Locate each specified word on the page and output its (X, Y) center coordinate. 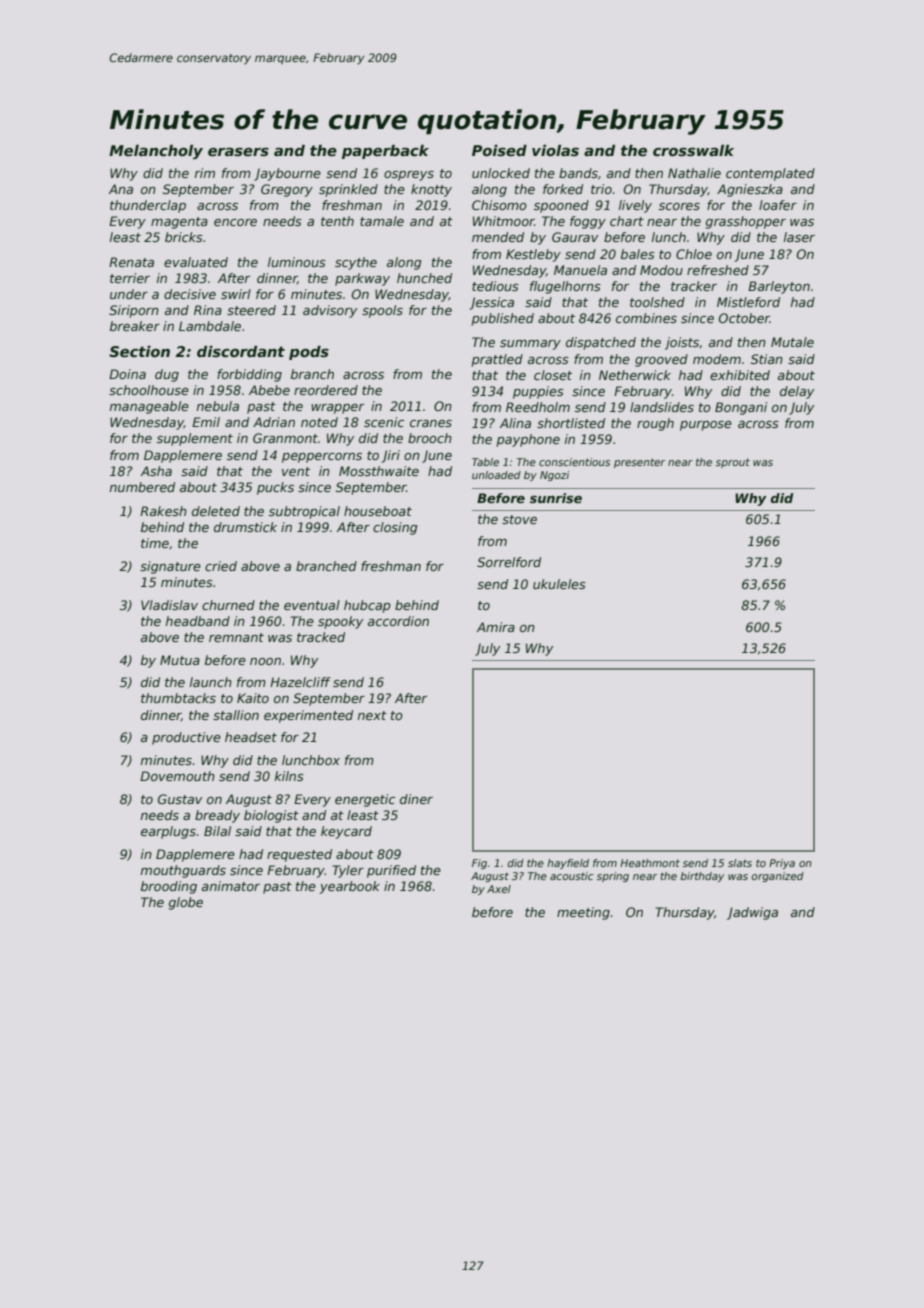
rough (655, 424)
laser (799, 237)
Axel (499, 889)
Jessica (491, 303)
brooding (169, 887)
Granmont (285, 438)
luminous (297, 262)
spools (382, 311)
